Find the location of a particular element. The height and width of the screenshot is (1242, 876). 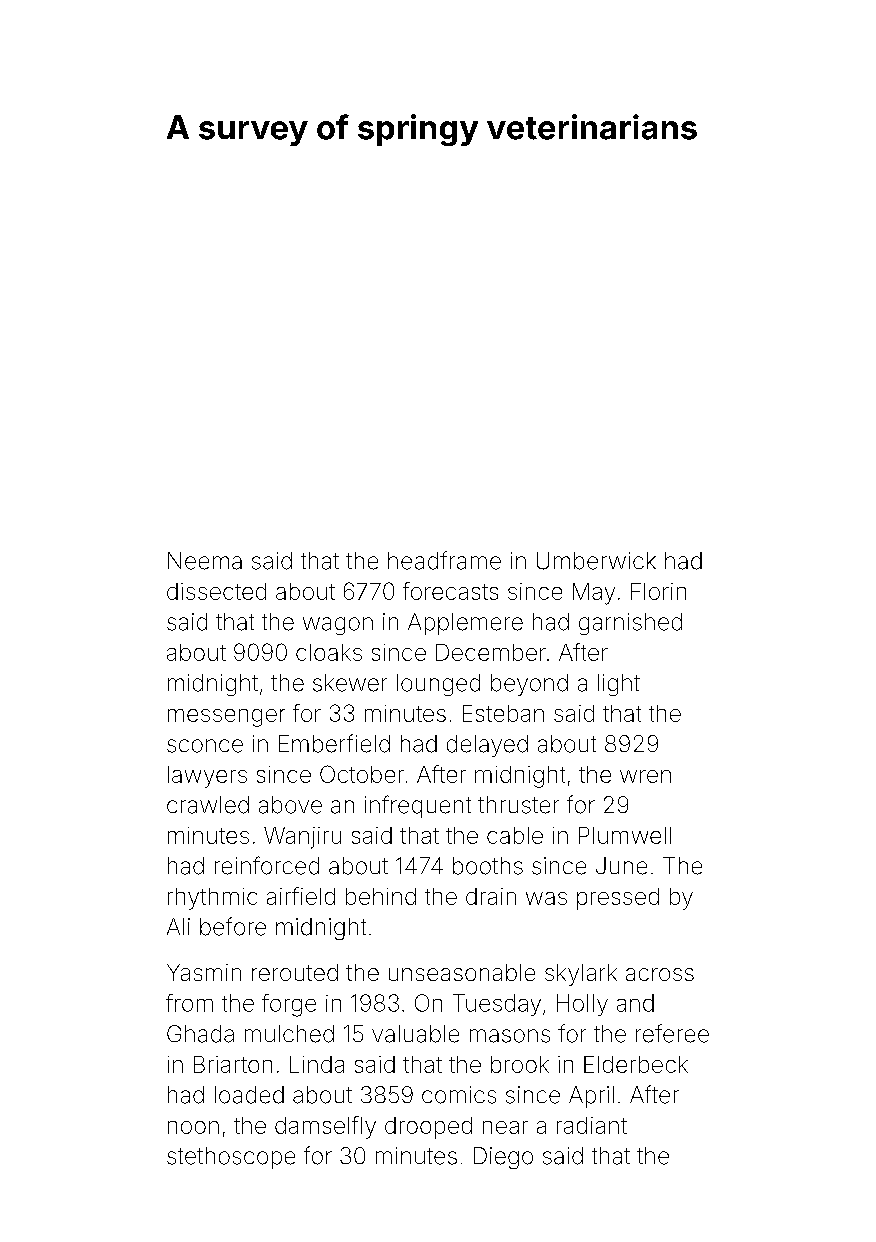

unseasonable is located at coordinates (462, 972).
